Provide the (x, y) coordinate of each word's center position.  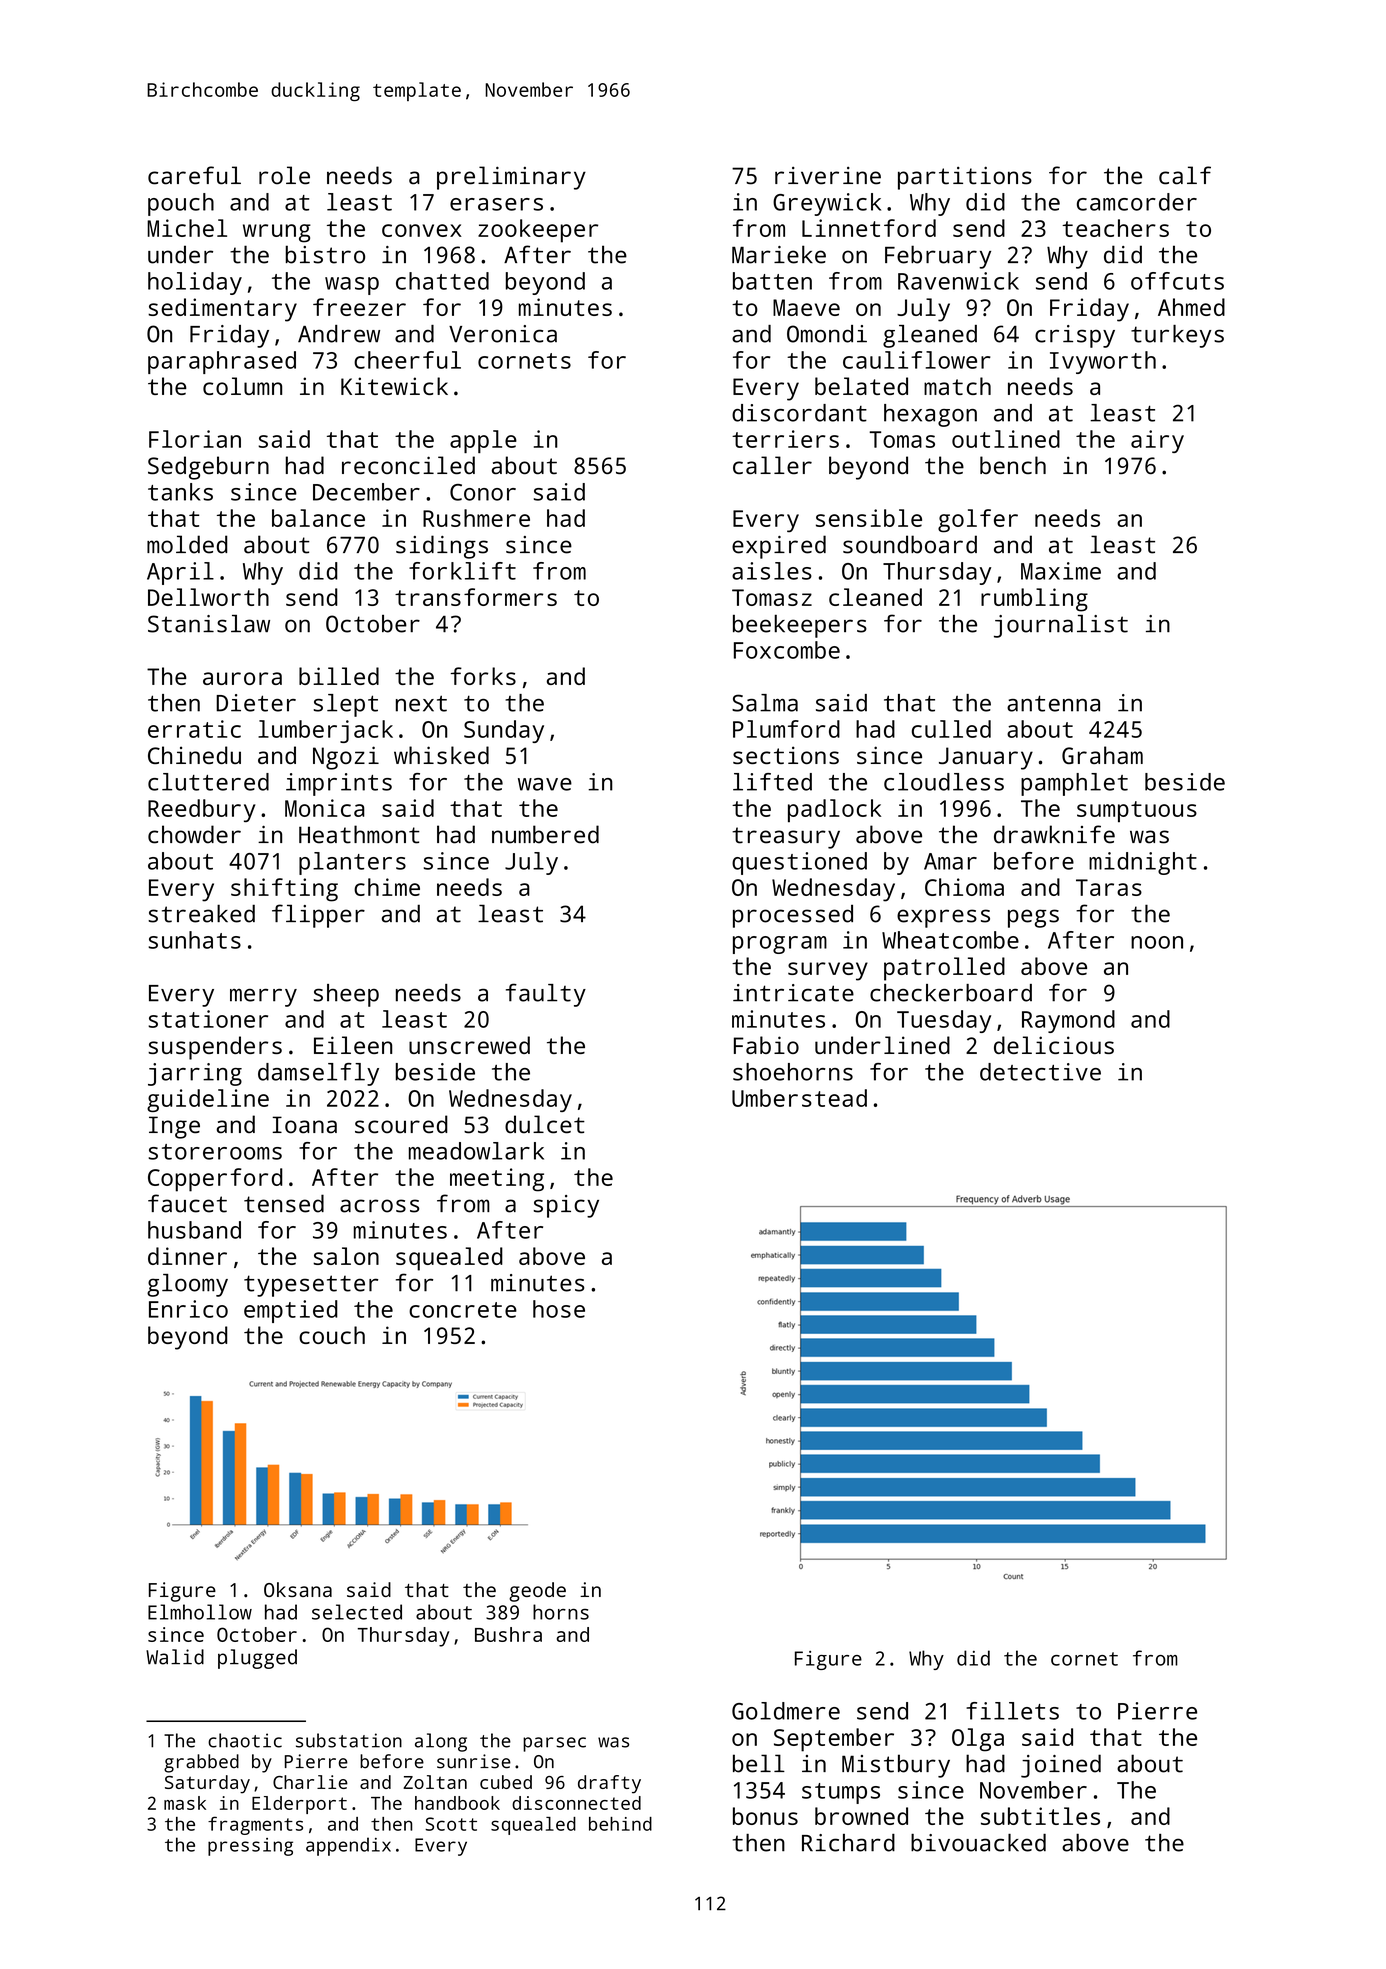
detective (1040, 1072)
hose (559, 1309)
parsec (554, 1744)
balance (318, 518)
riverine (828, 176)
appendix (348, 1846)
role (284, 175)
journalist (1061, 626)
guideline (208, 1100)
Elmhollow (200, 1612)
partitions (965, 178)
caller (772, 465)
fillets (1012, 1711)
